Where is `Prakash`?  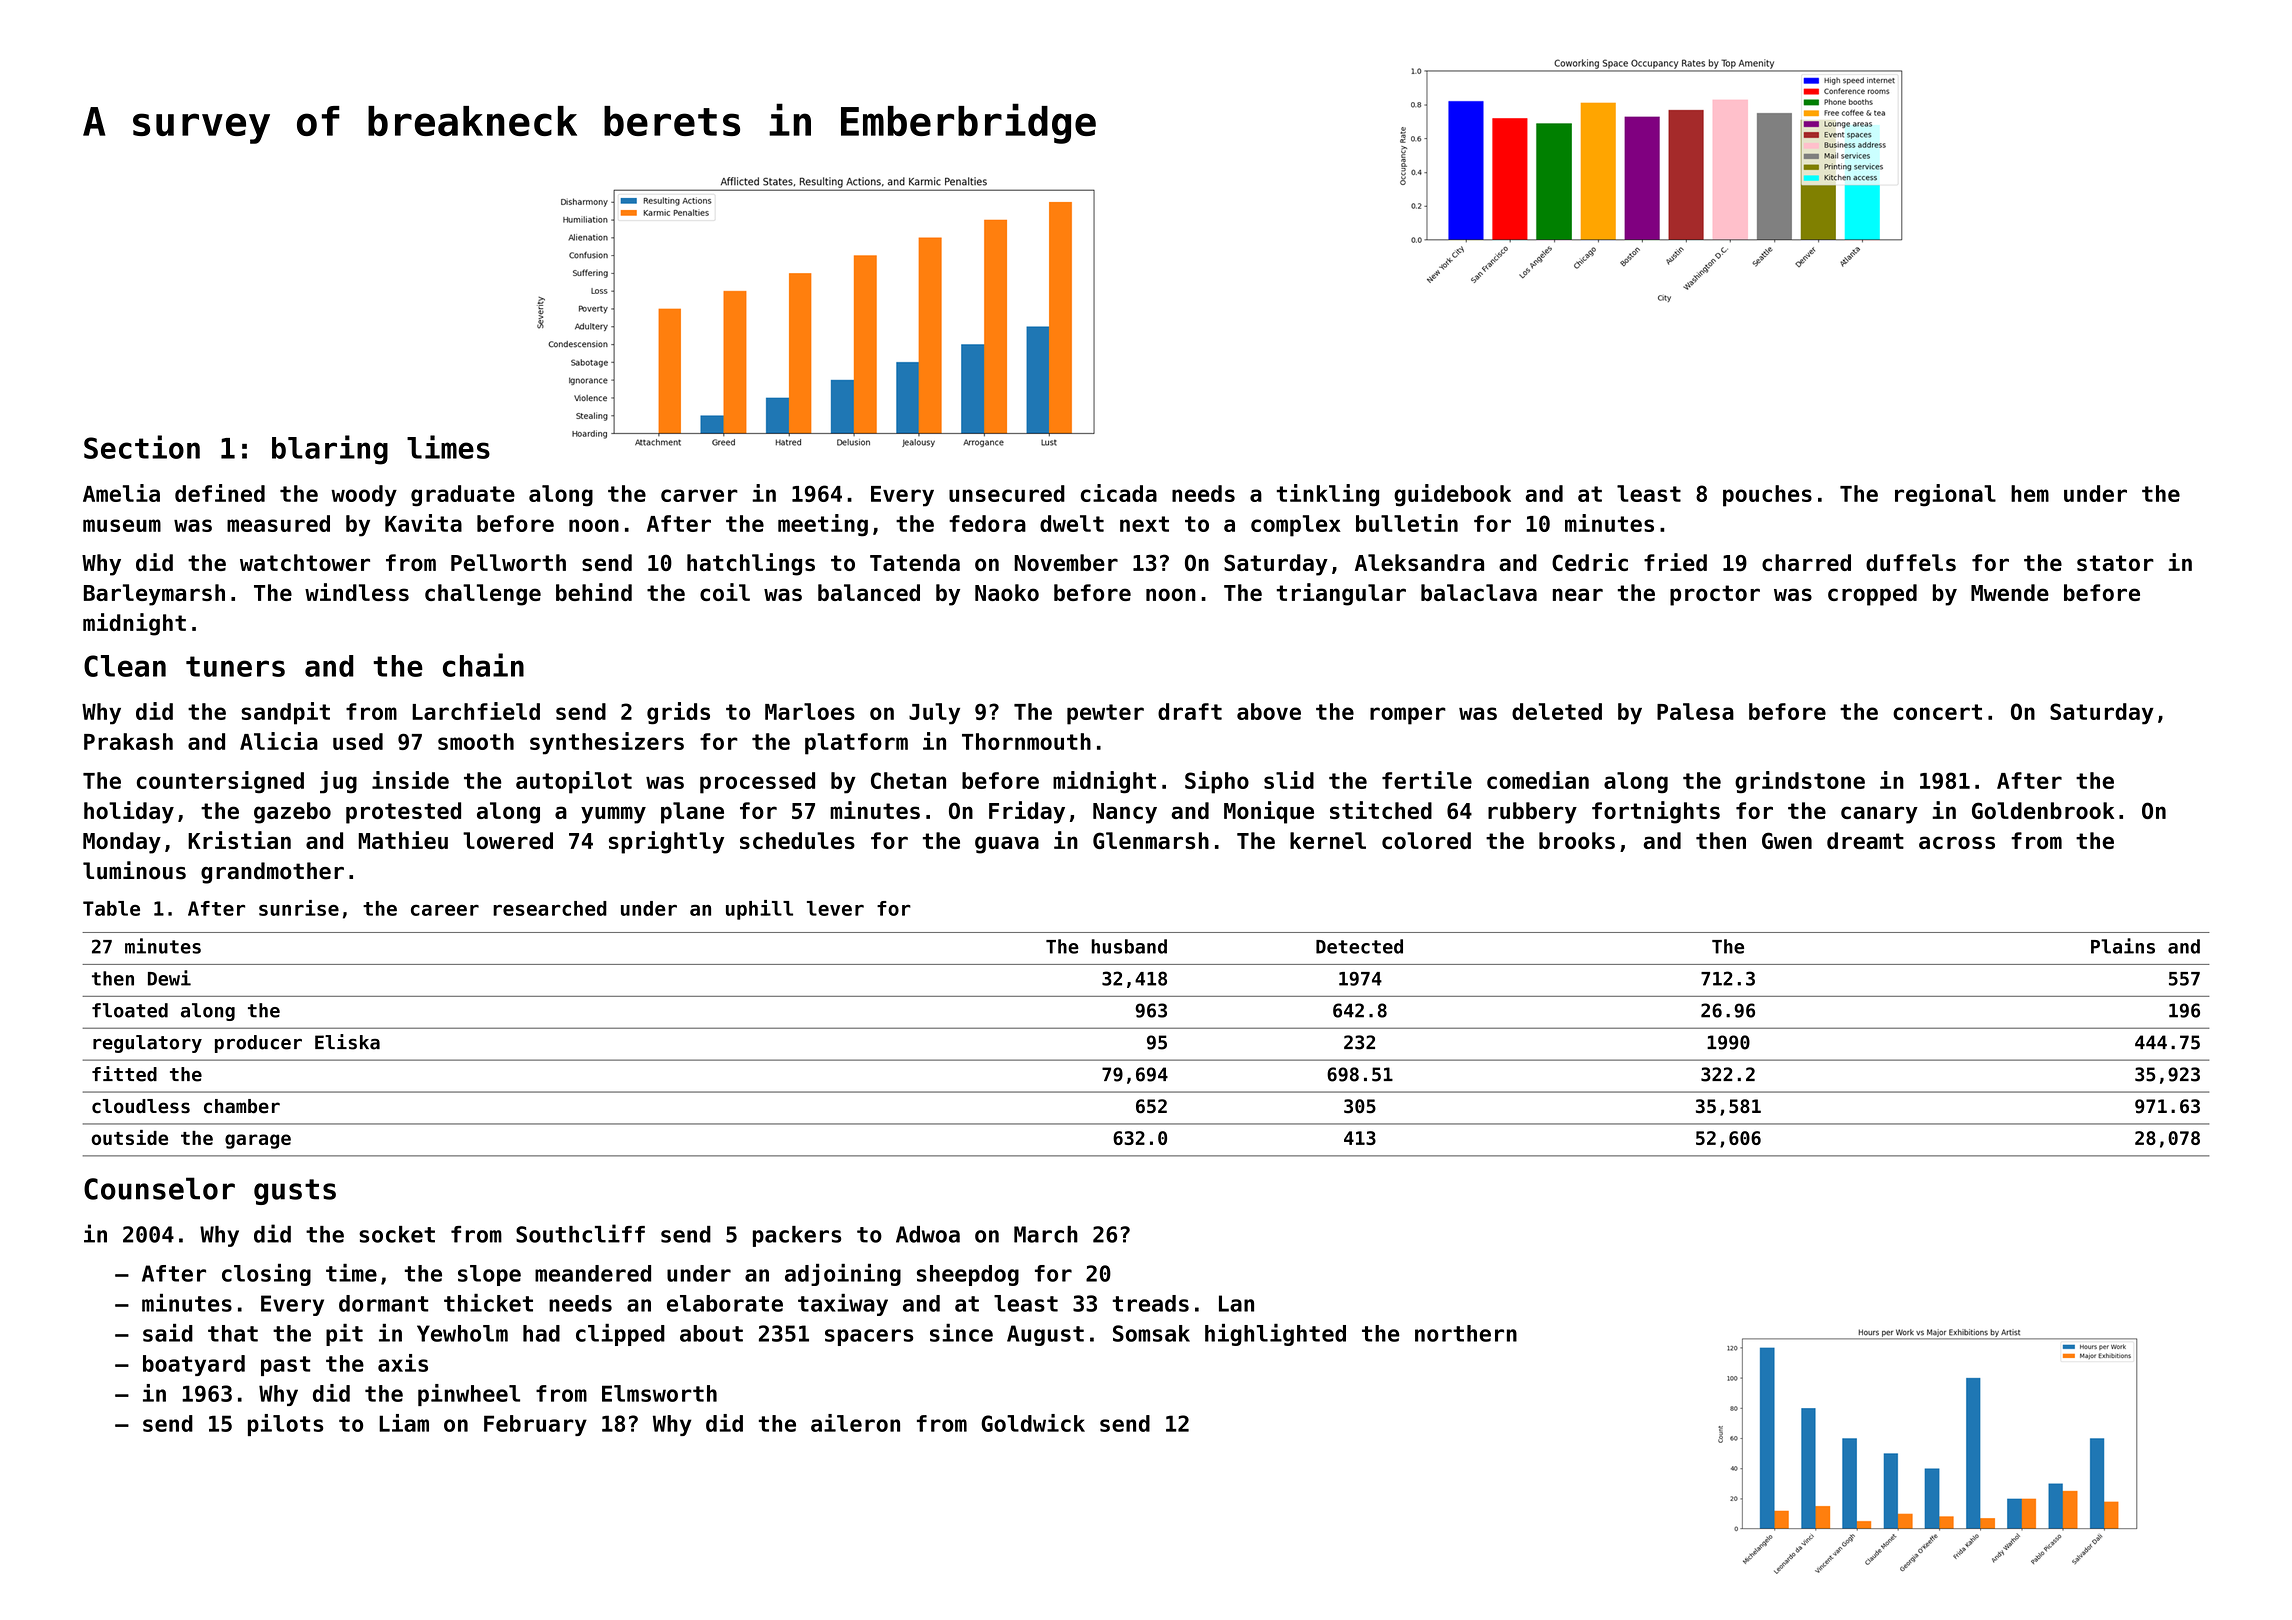 Prakash is located at coordinates (128, 741).
